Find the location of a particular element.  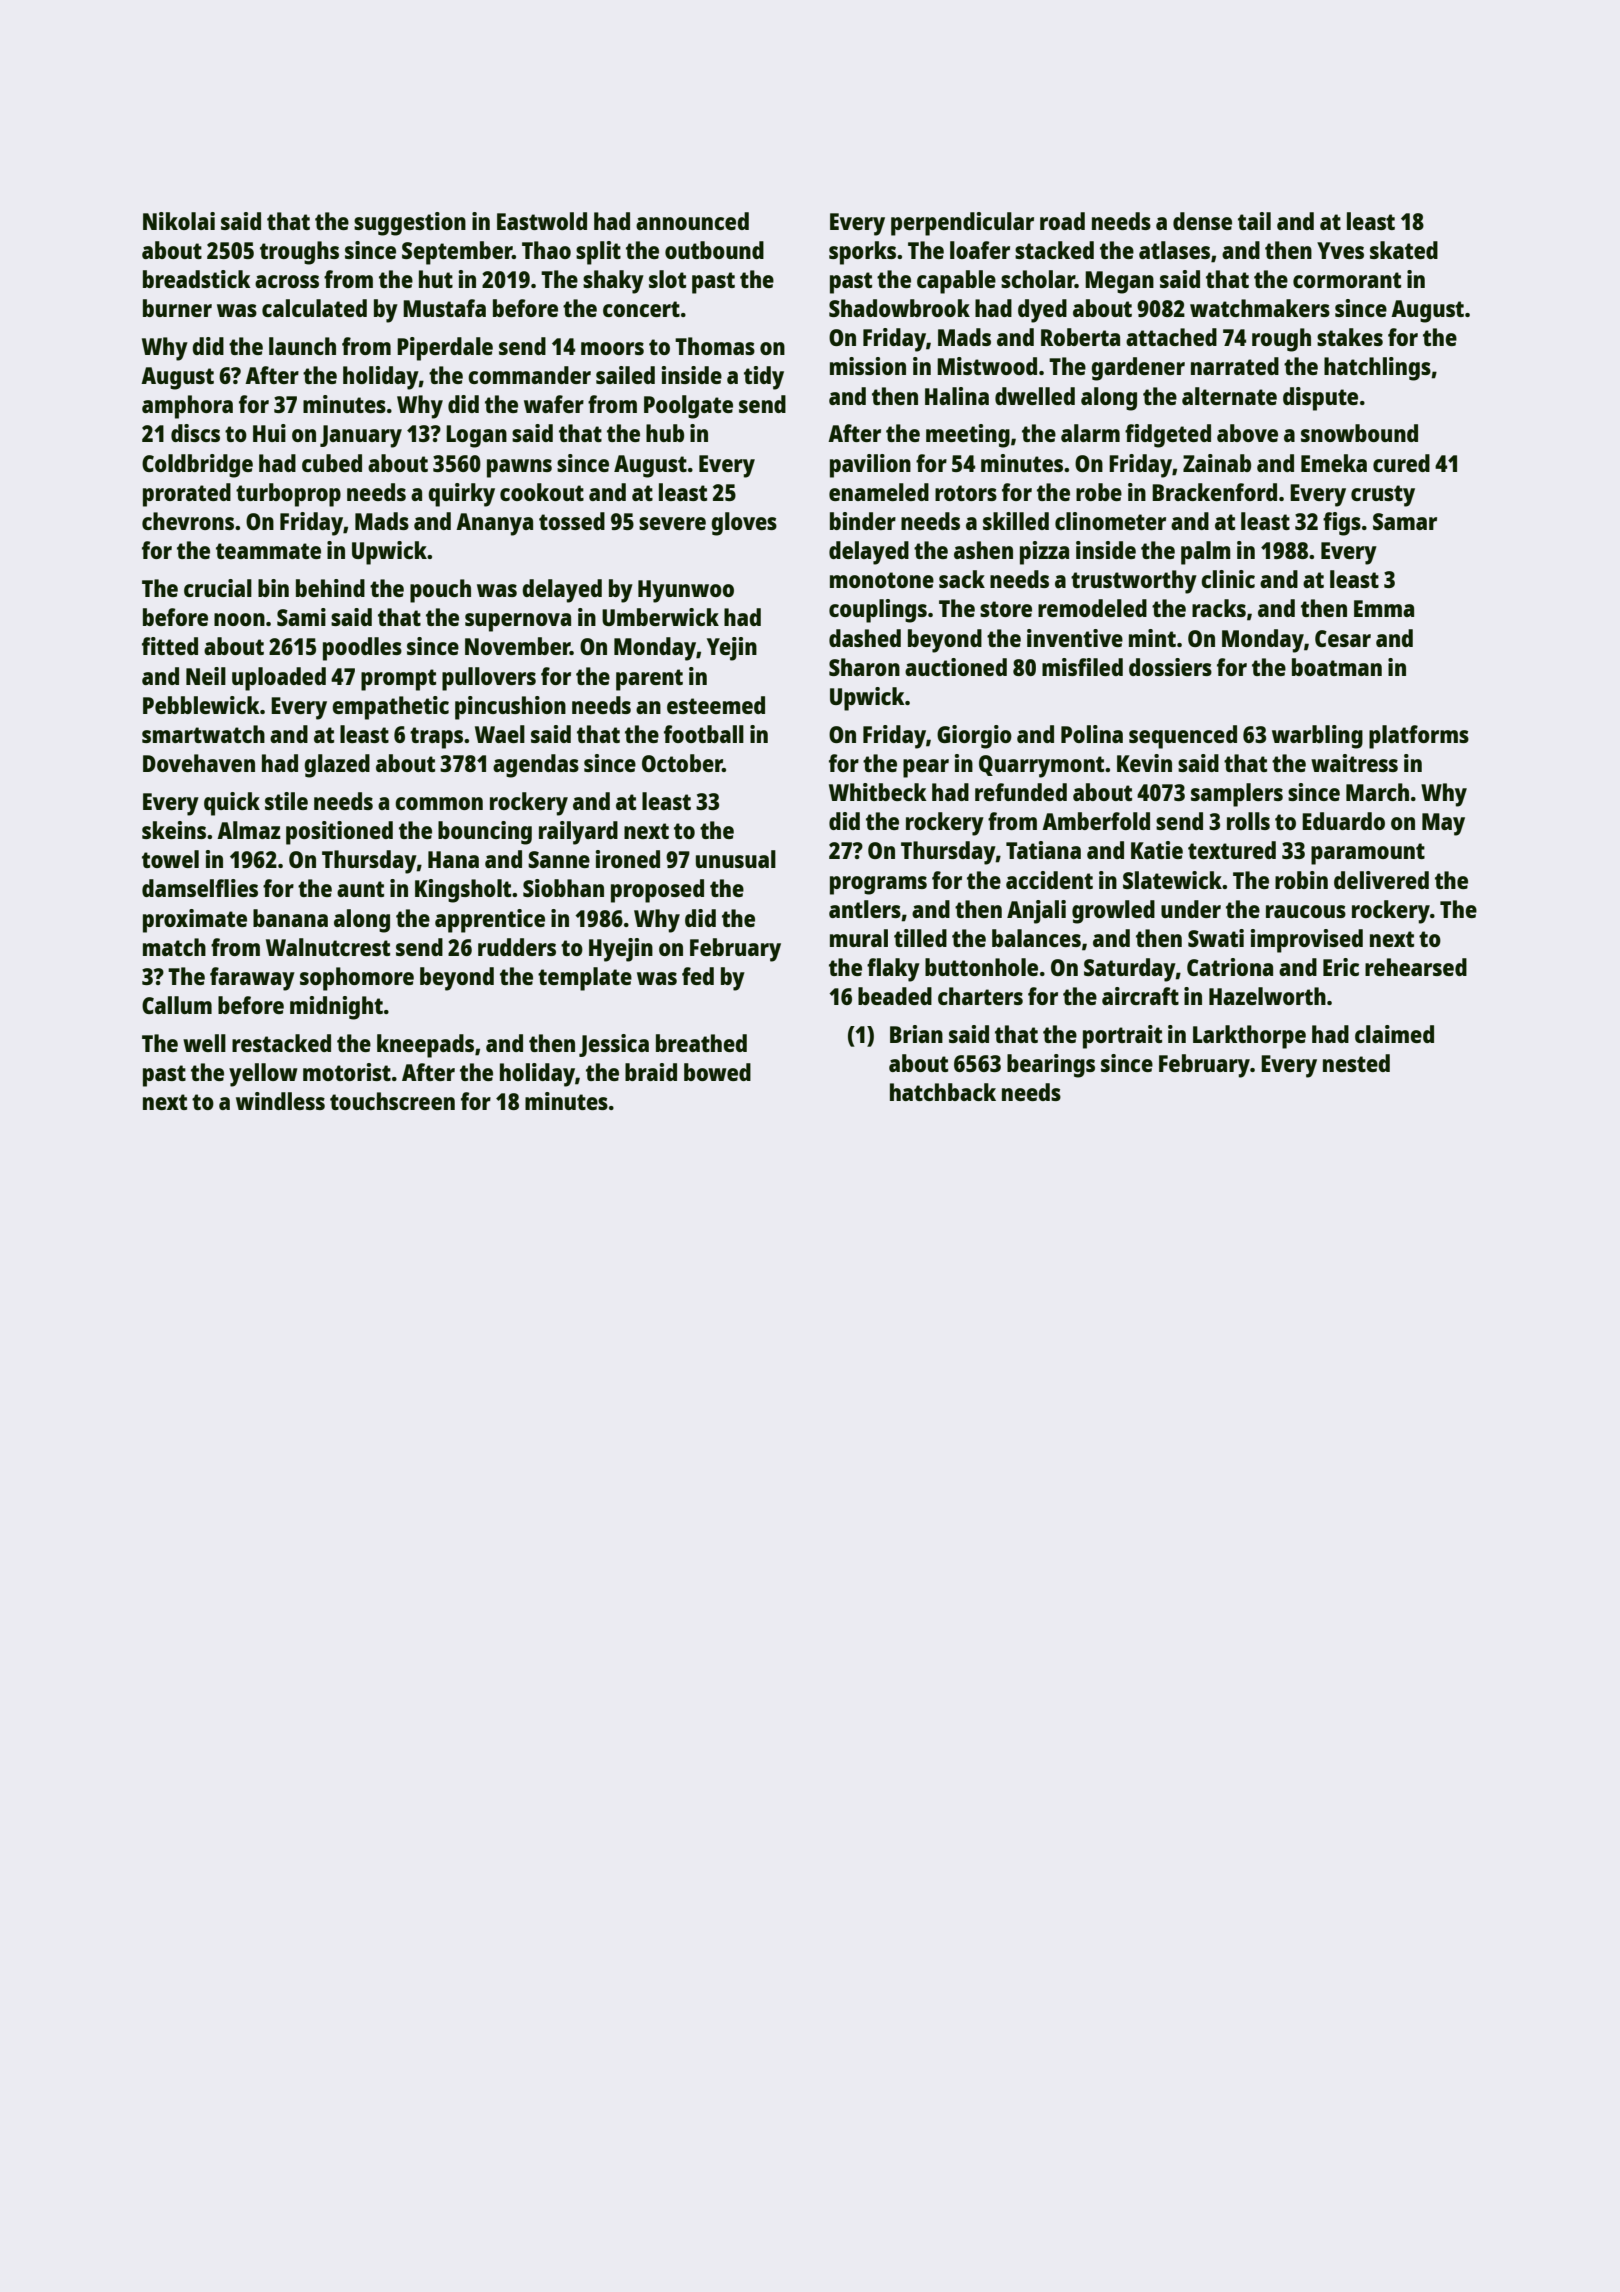

windless is located at coordinates (280, 1101).
